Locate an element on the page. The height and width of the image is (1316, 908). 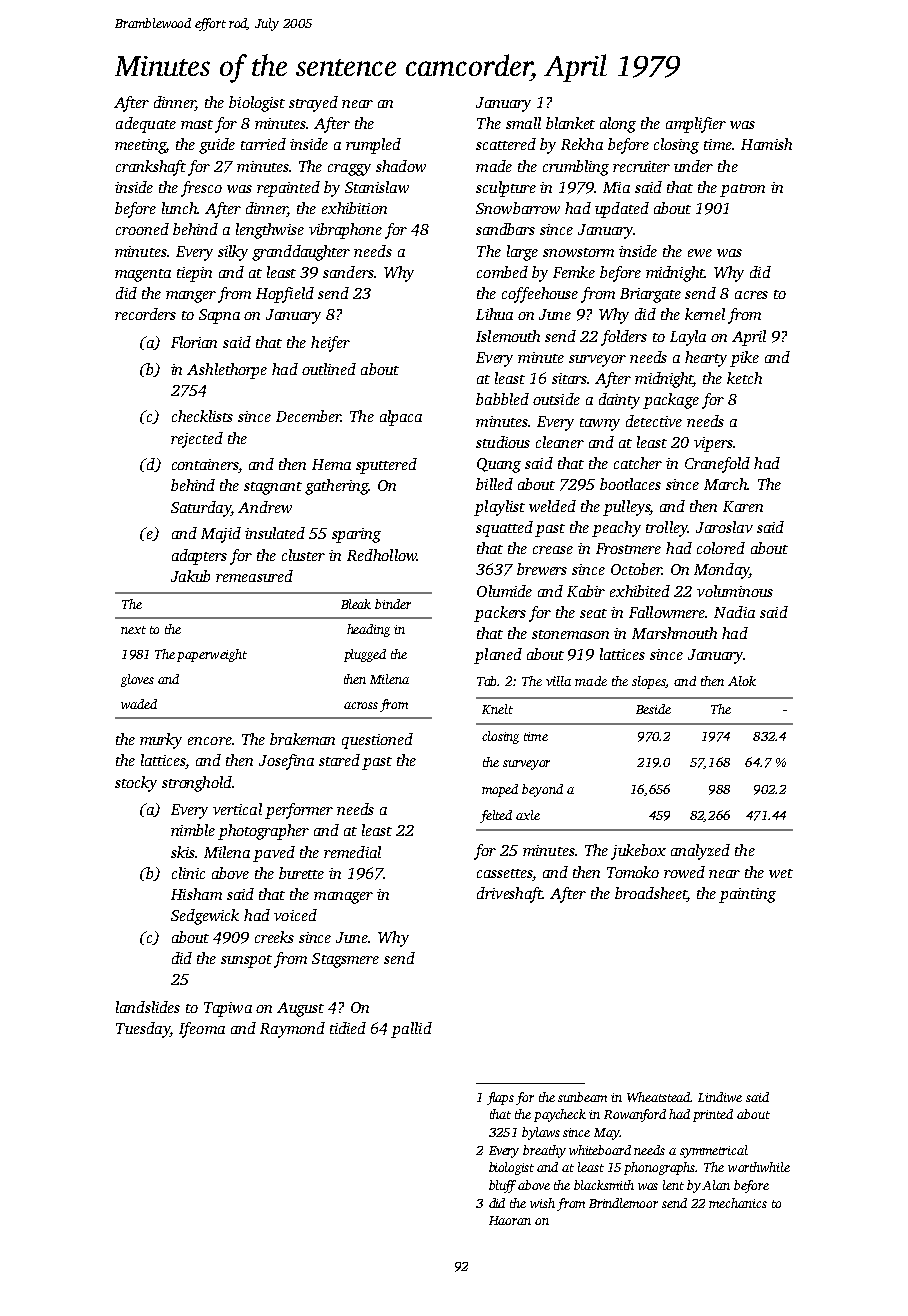
Saturday is located at coordinates (201, 509).
